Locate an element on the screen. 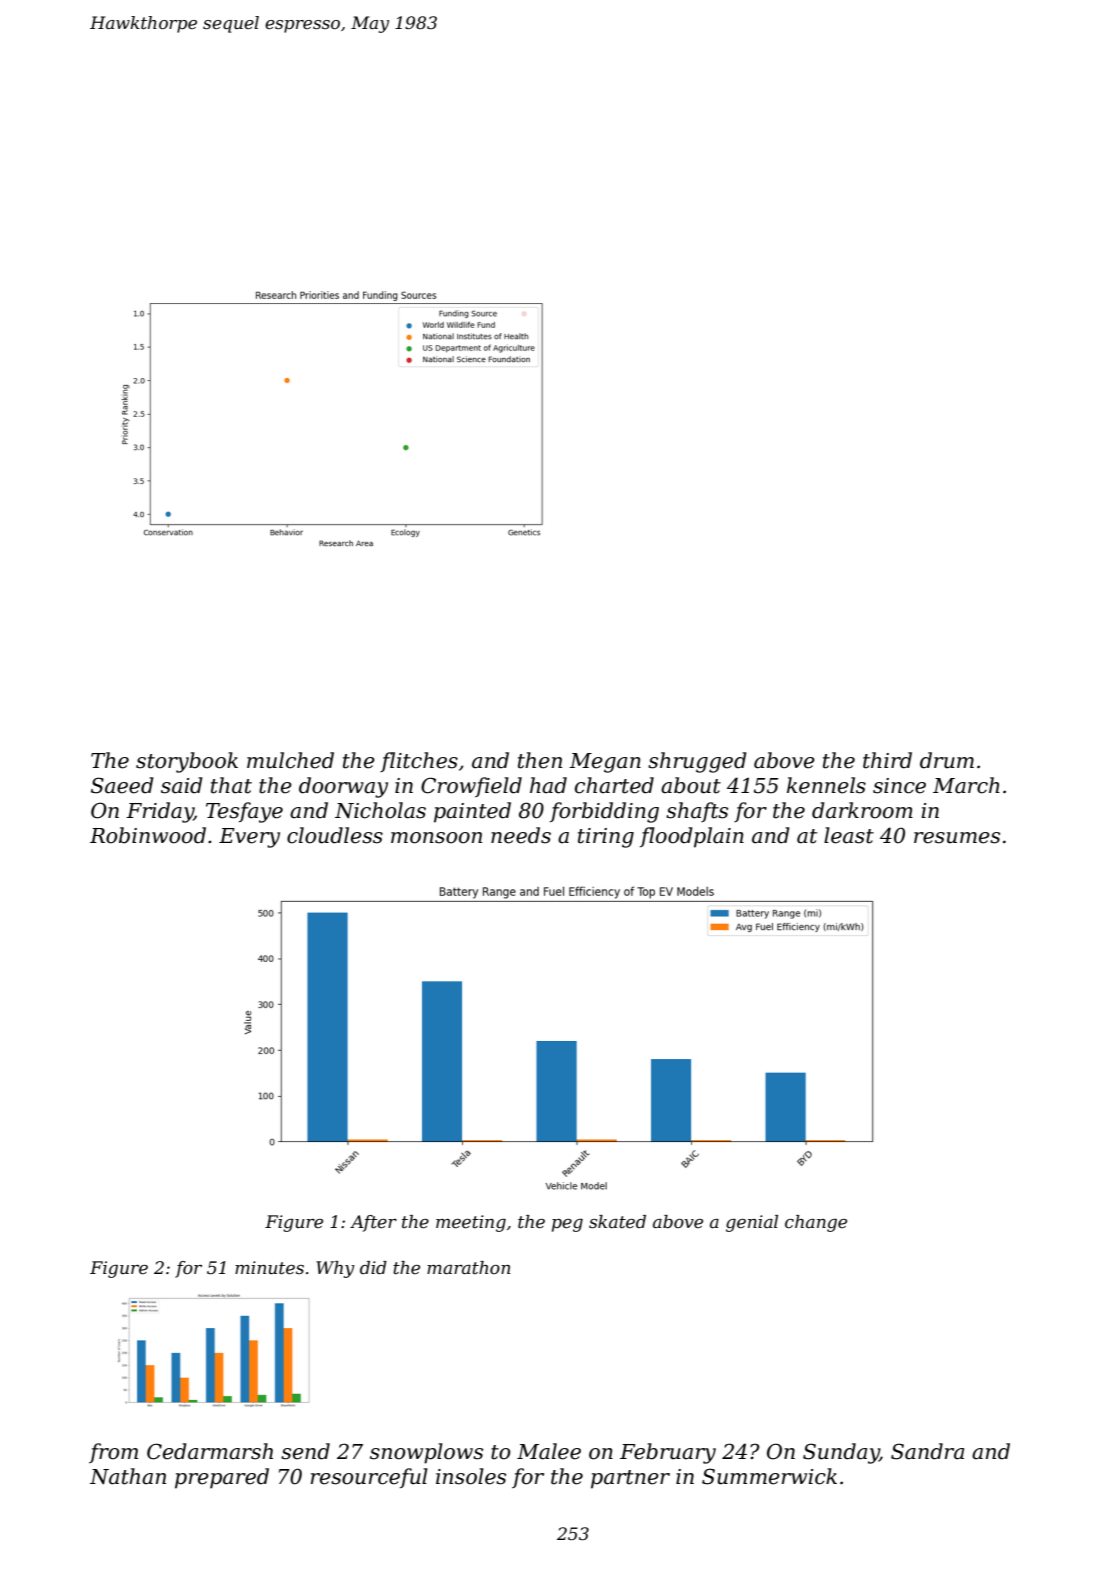 The image size is (1114, 1576). minutes is located at coordinates (269, 1268).
